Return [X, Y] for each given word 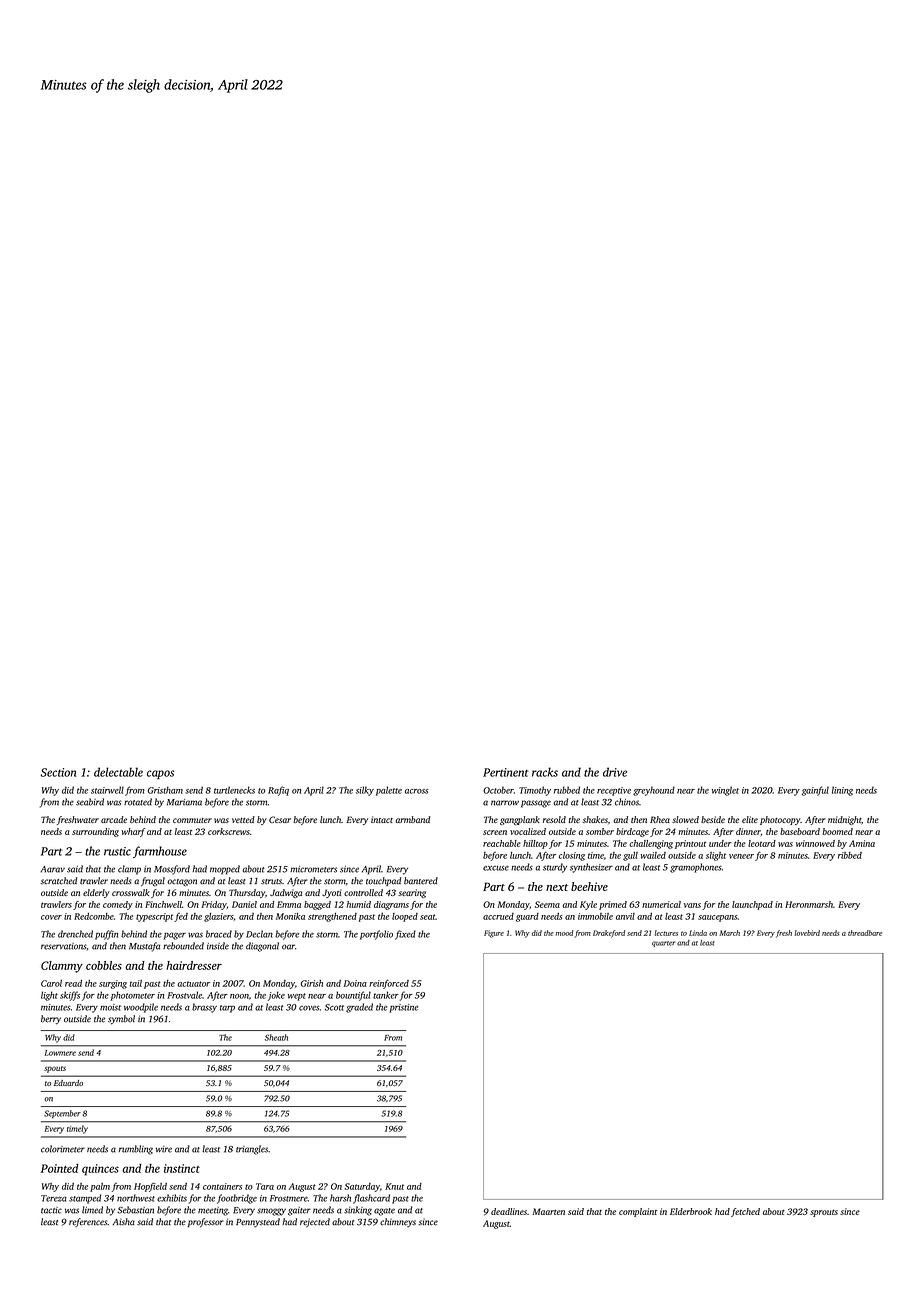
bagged [317, 905]
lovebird [807, 933]
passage [536, 804]
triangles [252, 1150]
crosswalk [131, 892]
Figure [494, 934]
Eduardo [68, 1083]
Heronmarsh [809, 904]
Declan [259, 934]
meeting [213, 1211]
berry [51, 1020]
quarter [663, 944]
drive [615, 772]
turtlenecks [234, 790]
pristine [403, 1008]
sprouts [824, 1213]
